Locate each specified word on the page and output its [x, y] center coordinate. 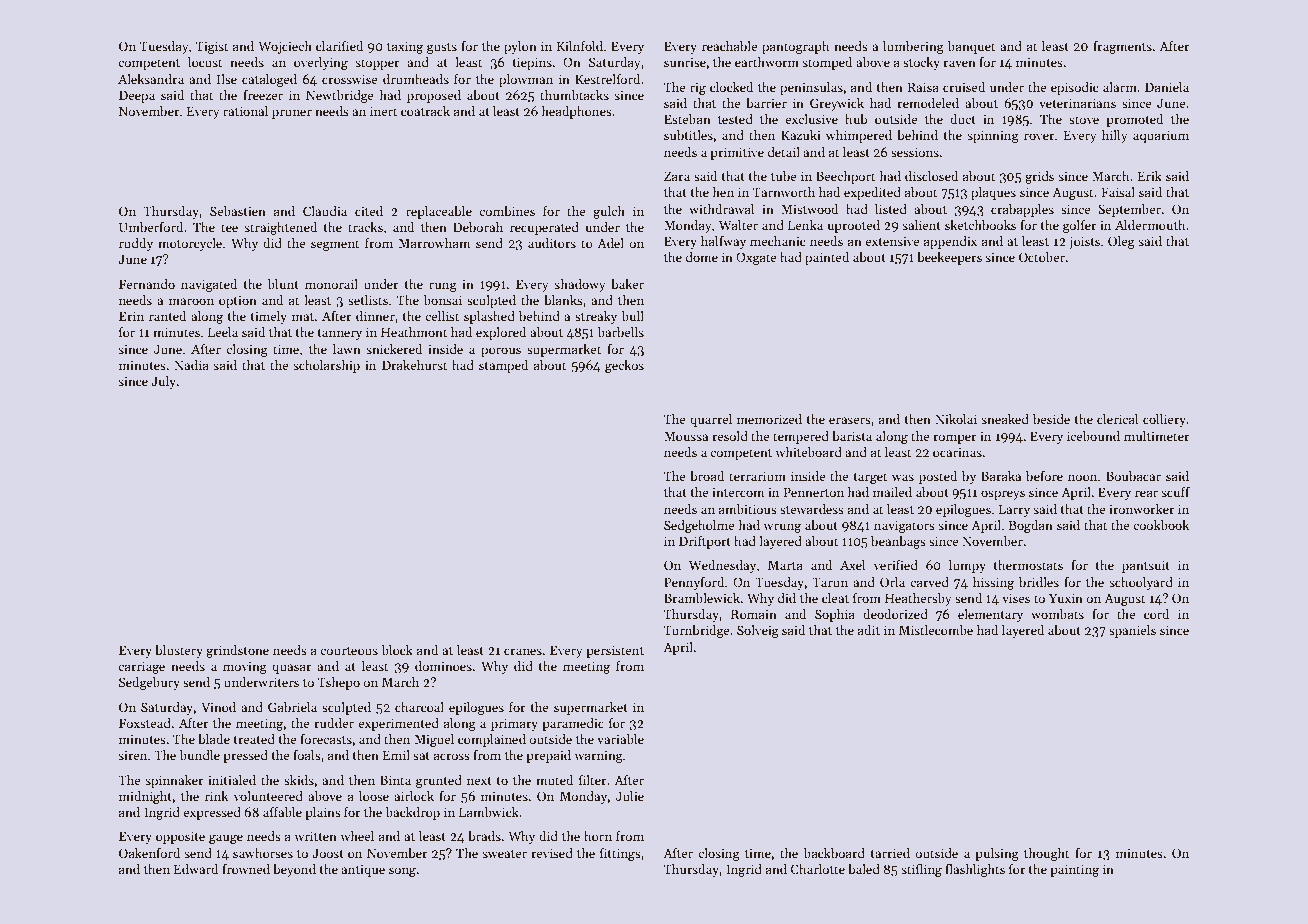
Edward [196, 869]
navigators [904, 526]
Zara [677, 176]
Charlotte [817, 869]
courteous [349, 651]
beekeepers [949, 258]
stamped [503, 366]
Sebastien [238, 211]
